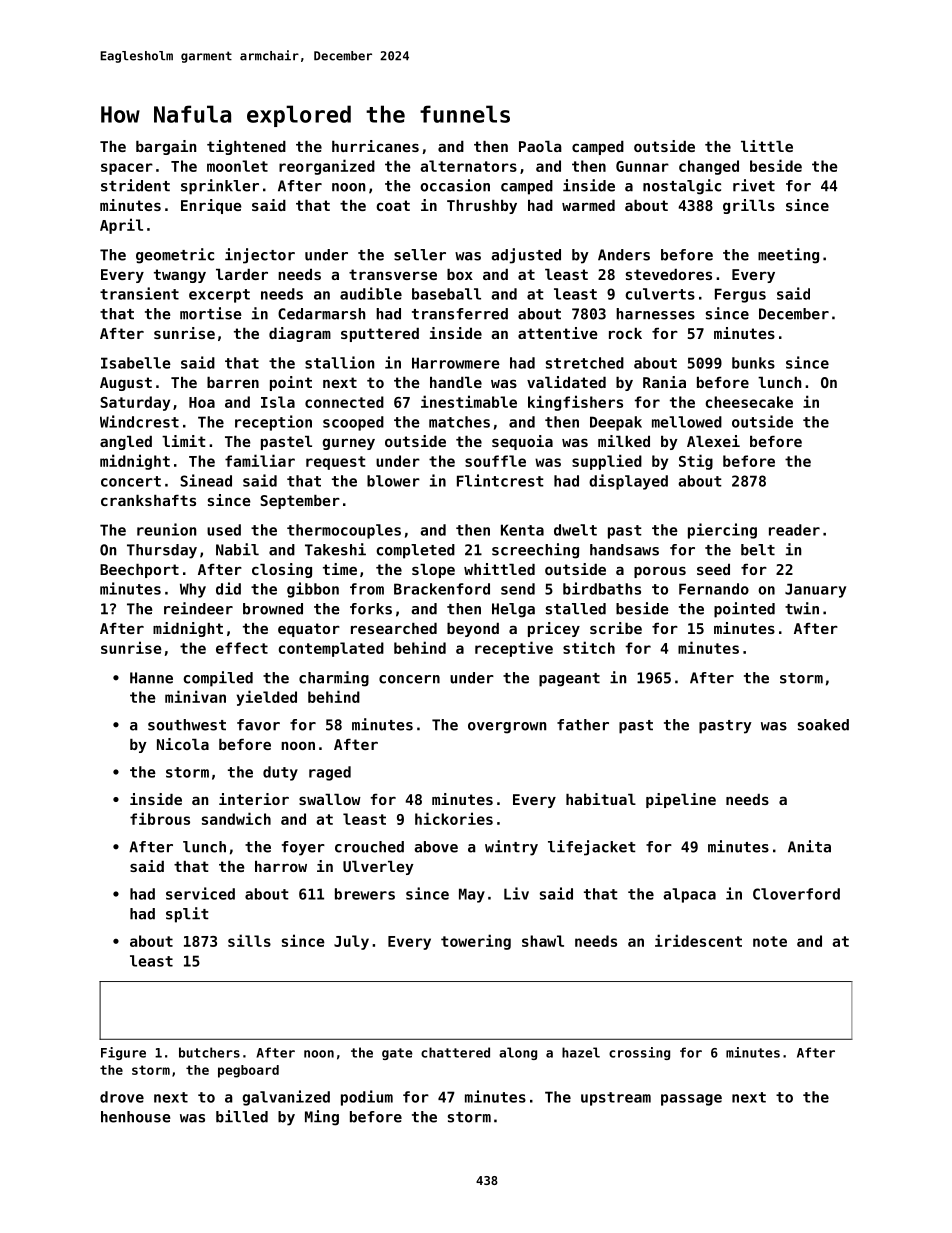 The image size is (952, 1233). Describe the element at coordinates (278, 402) in the document. I see `Isla` at that location.
